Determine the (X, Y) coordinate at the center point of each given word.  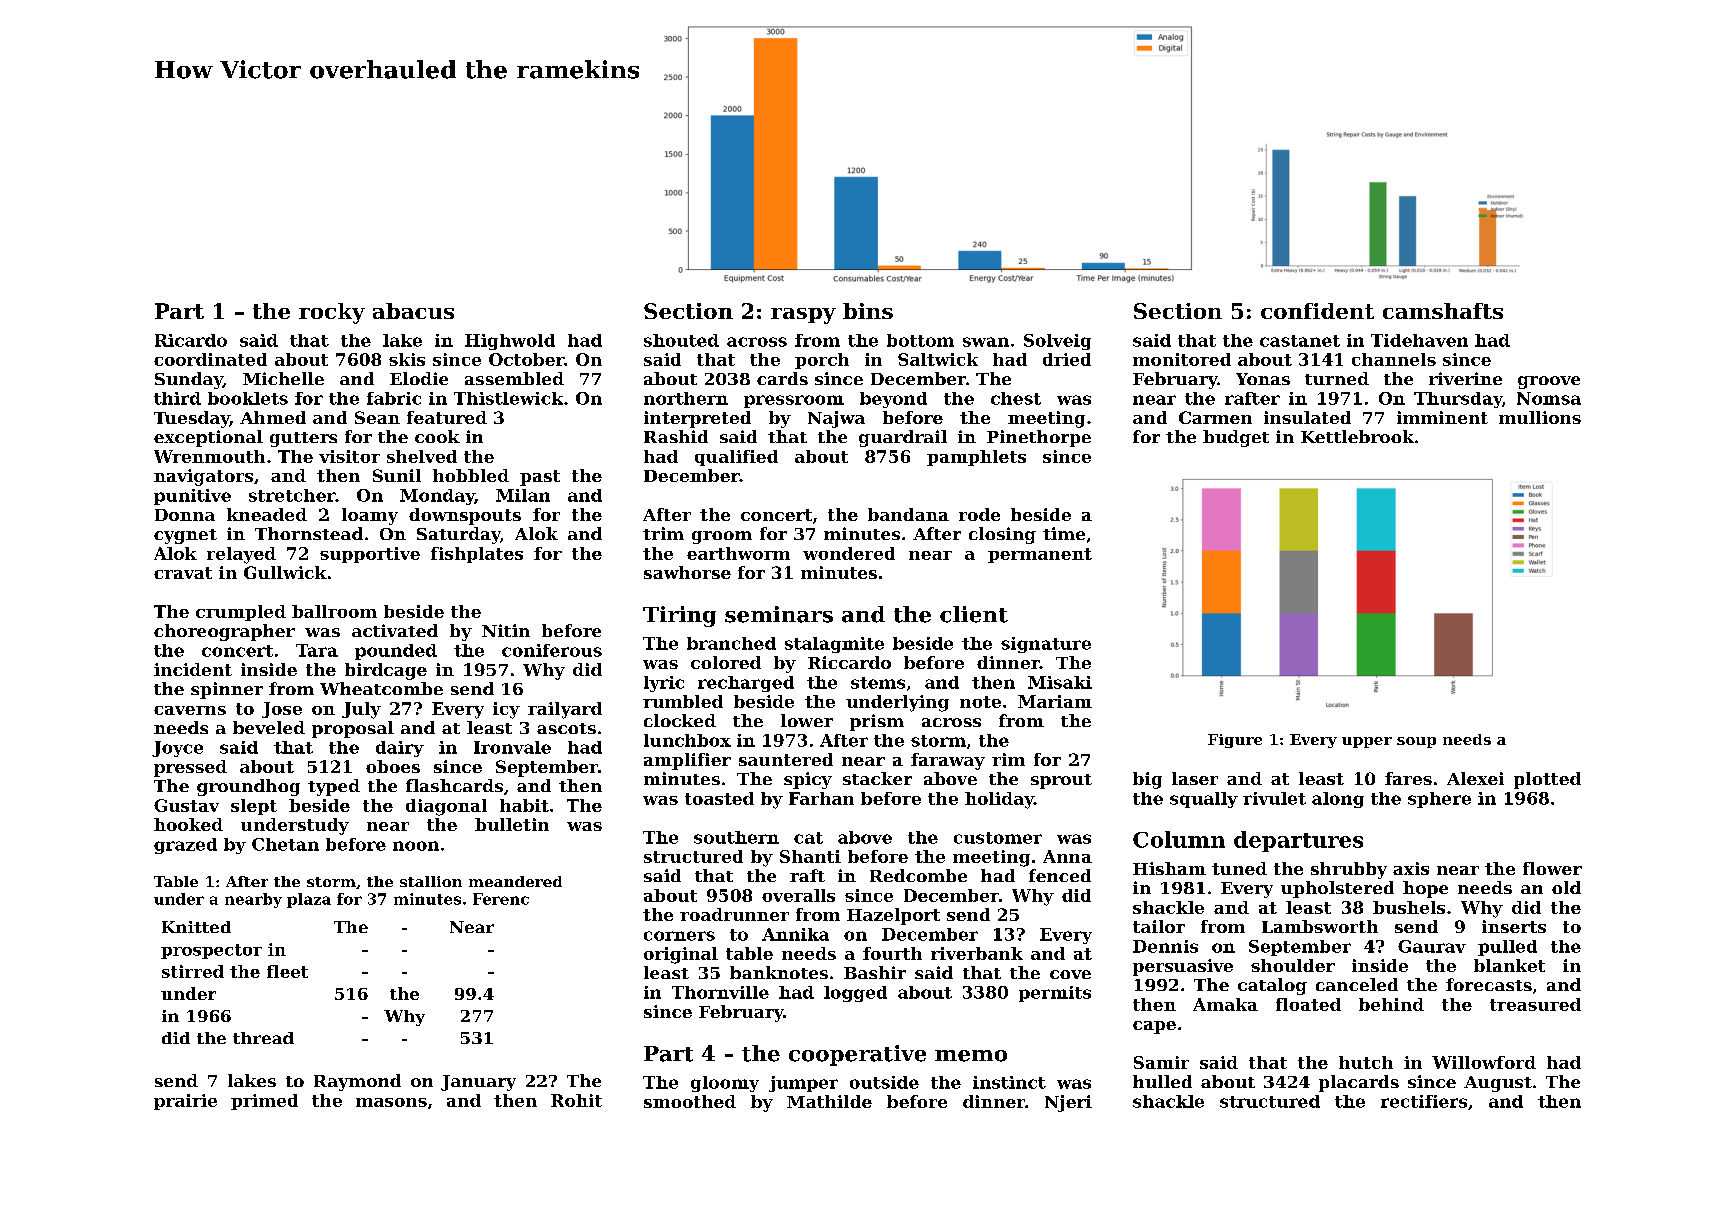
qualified (736, 458)
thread (263, 1038)
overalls (798, 895)
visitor (349, 456)
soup (1416, 742)
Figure (1235, 741)
